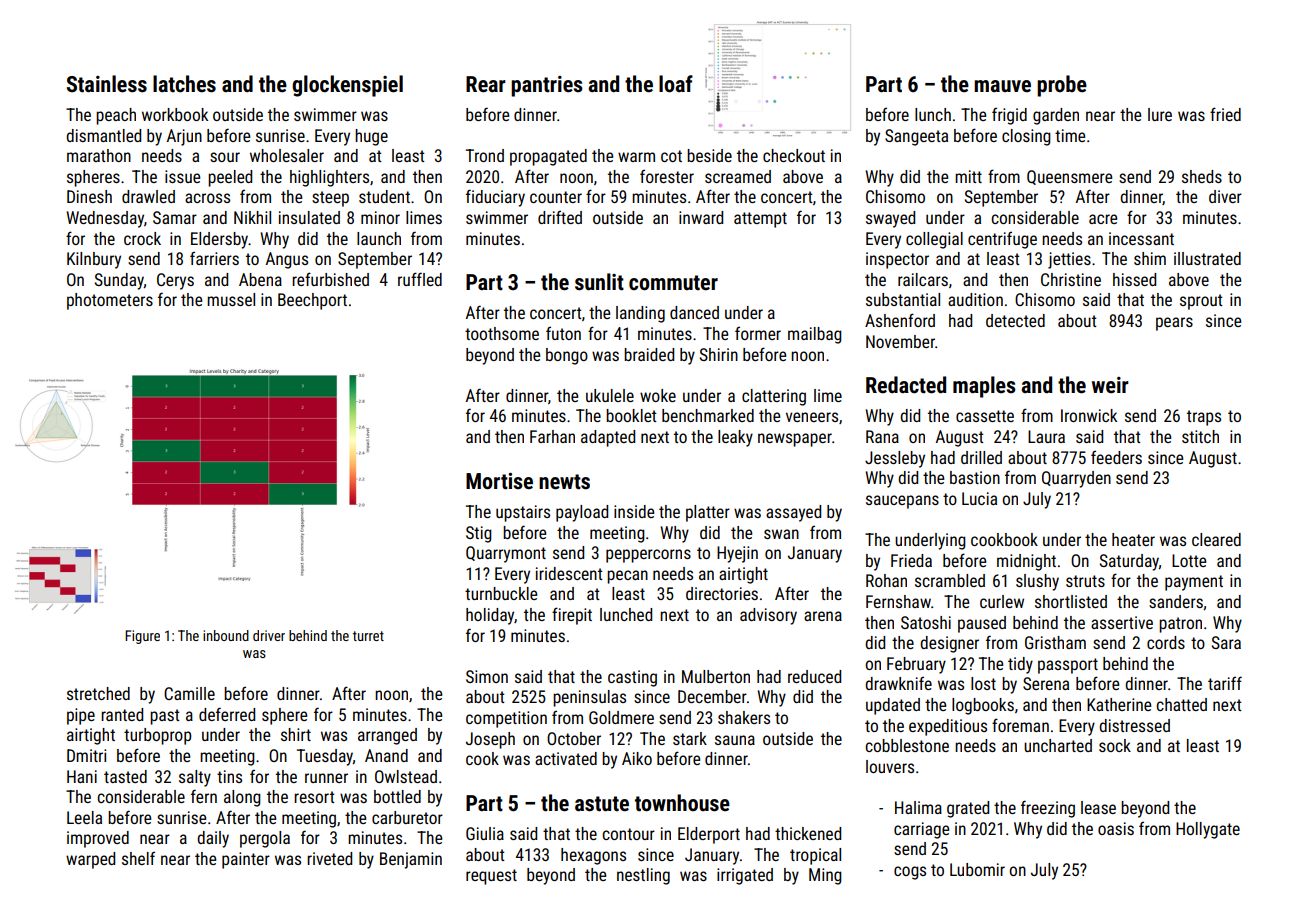  Describe the element at coordinates (499, 481) in the screenshot. I see `Mortise` at that location.
